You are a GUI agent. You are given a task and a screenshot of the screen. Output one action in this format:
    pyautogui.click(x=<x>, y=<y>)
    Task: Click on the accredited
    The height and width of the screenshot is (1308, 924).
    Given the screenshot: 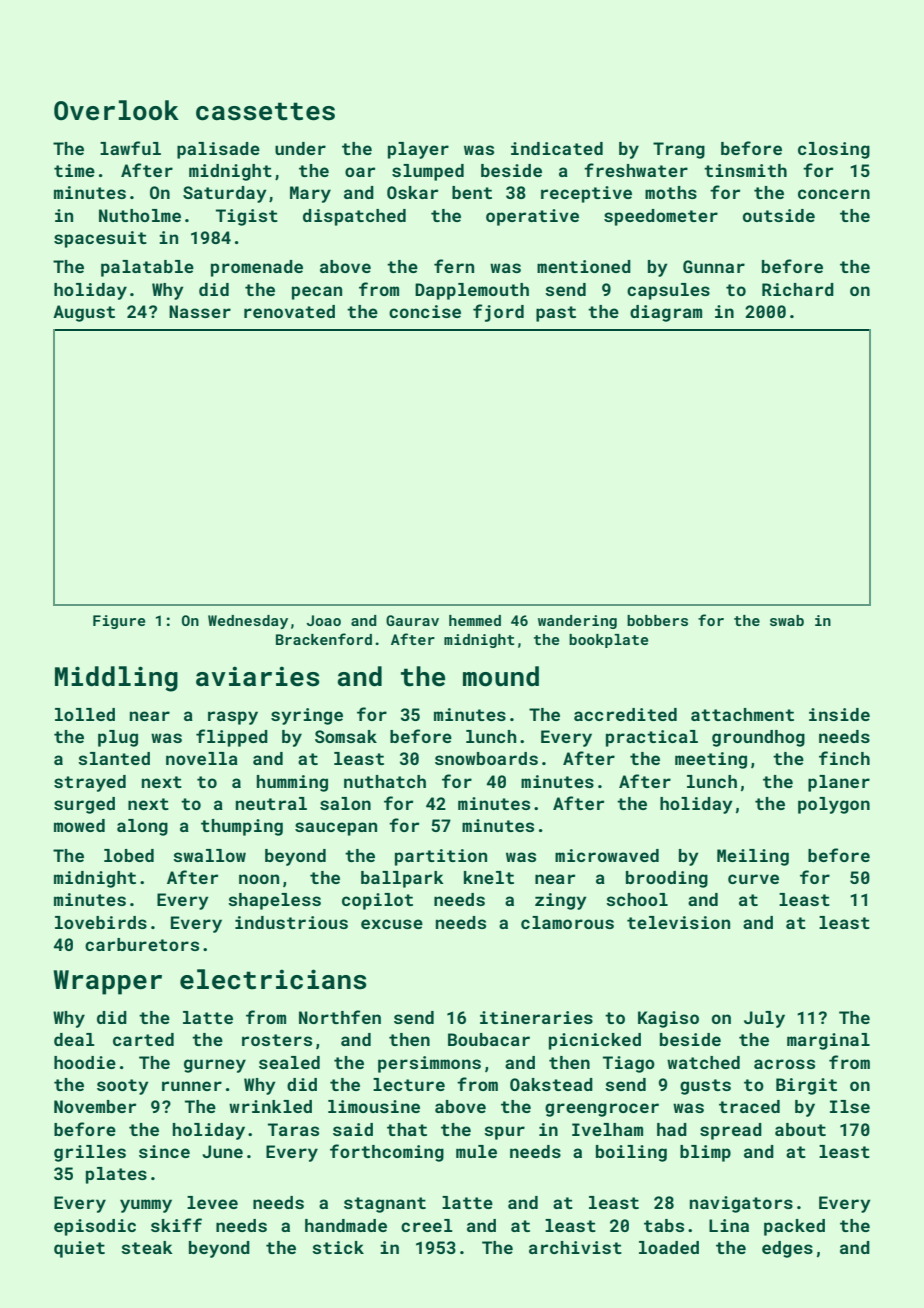 What is the action you would take?
    pyautogui.click(x=625, y=714)
